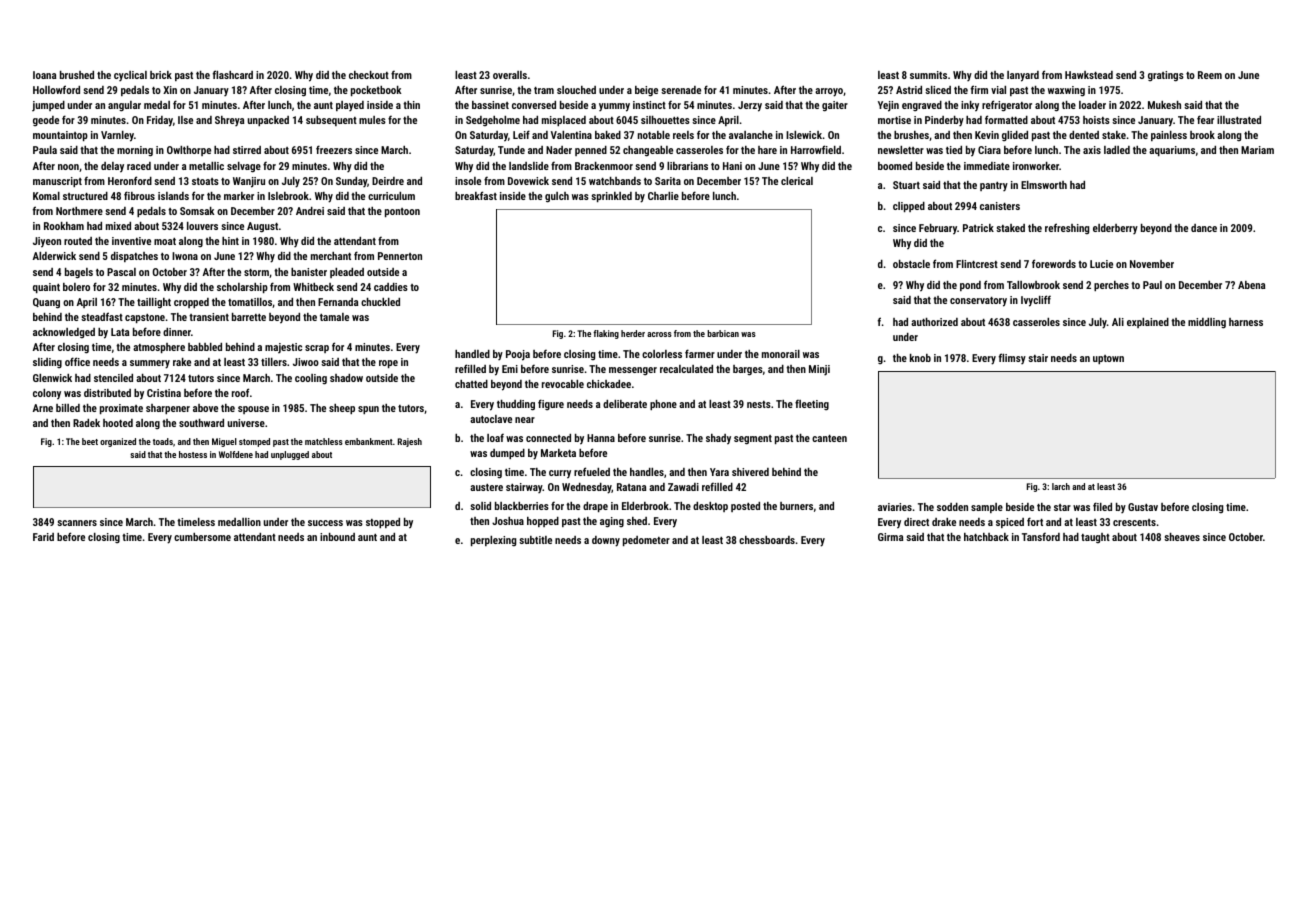 The height and width of the screenshot is (924, 1308). What do you see at coordinates (911, 264) in the screenshot?
I see `obstacle` at bounding box center [911, 264].
